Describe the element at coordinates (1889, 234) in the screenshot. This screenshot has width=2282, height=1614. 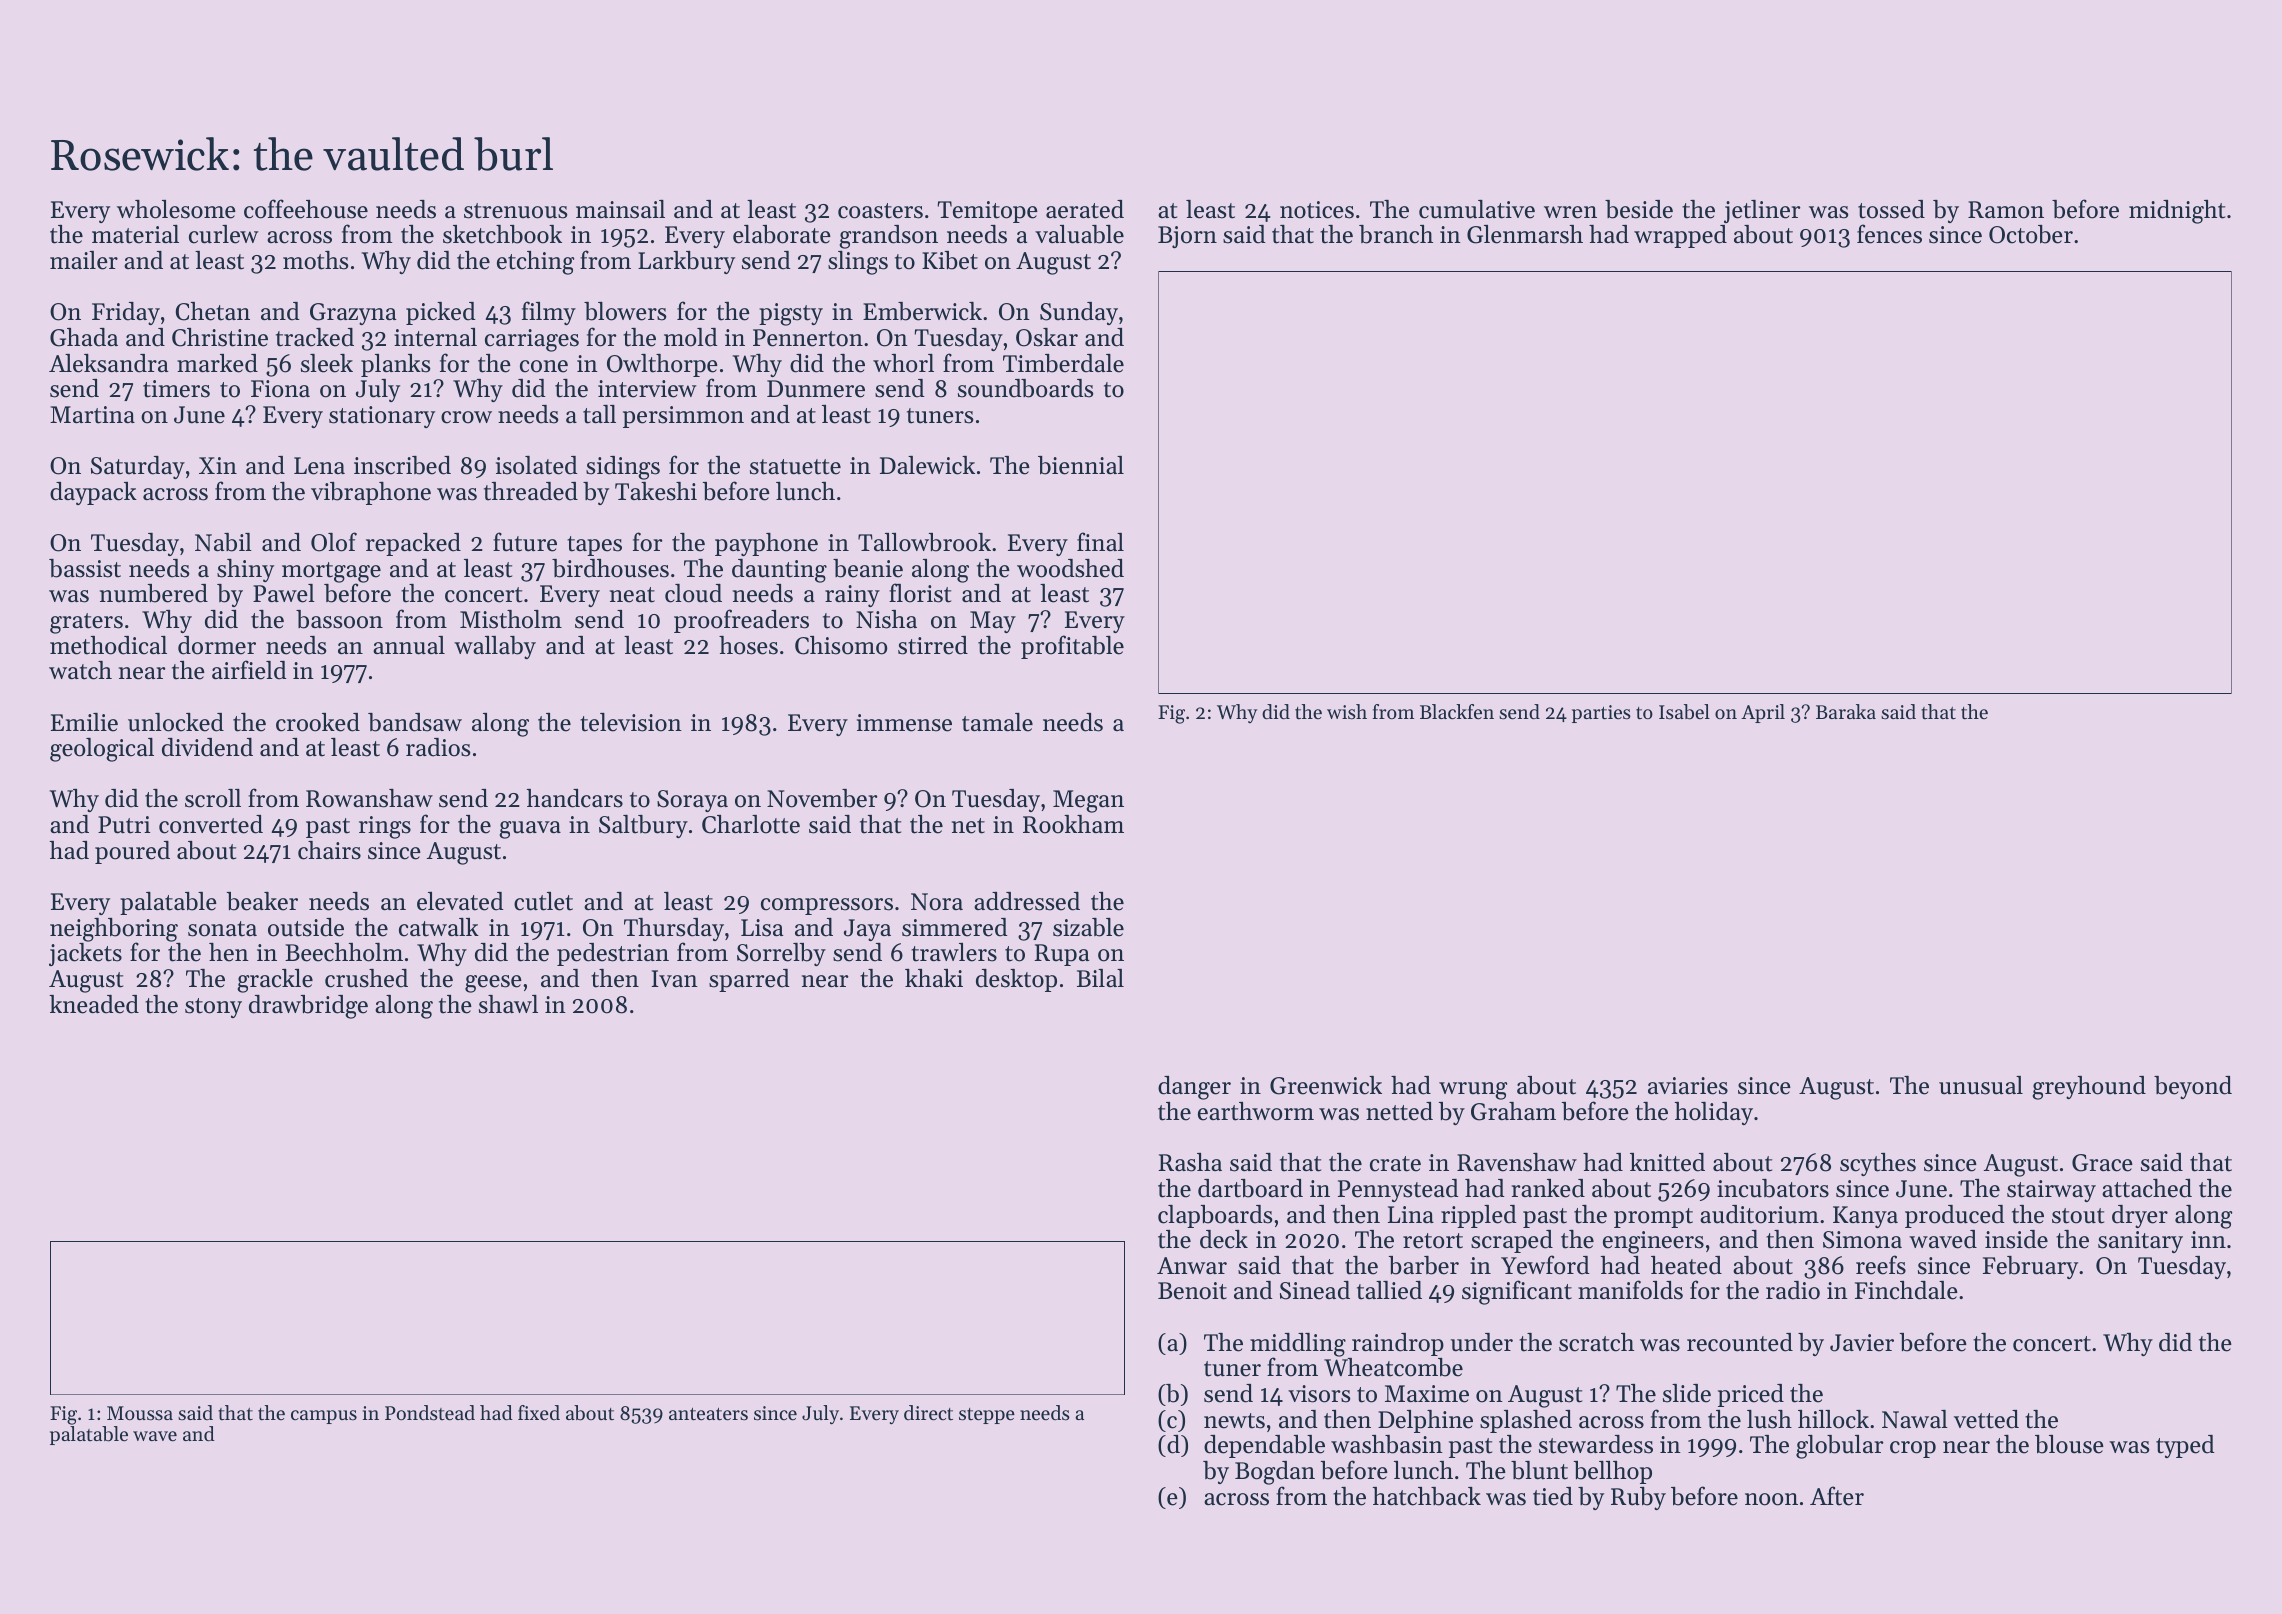
I see `fences` at that location.
